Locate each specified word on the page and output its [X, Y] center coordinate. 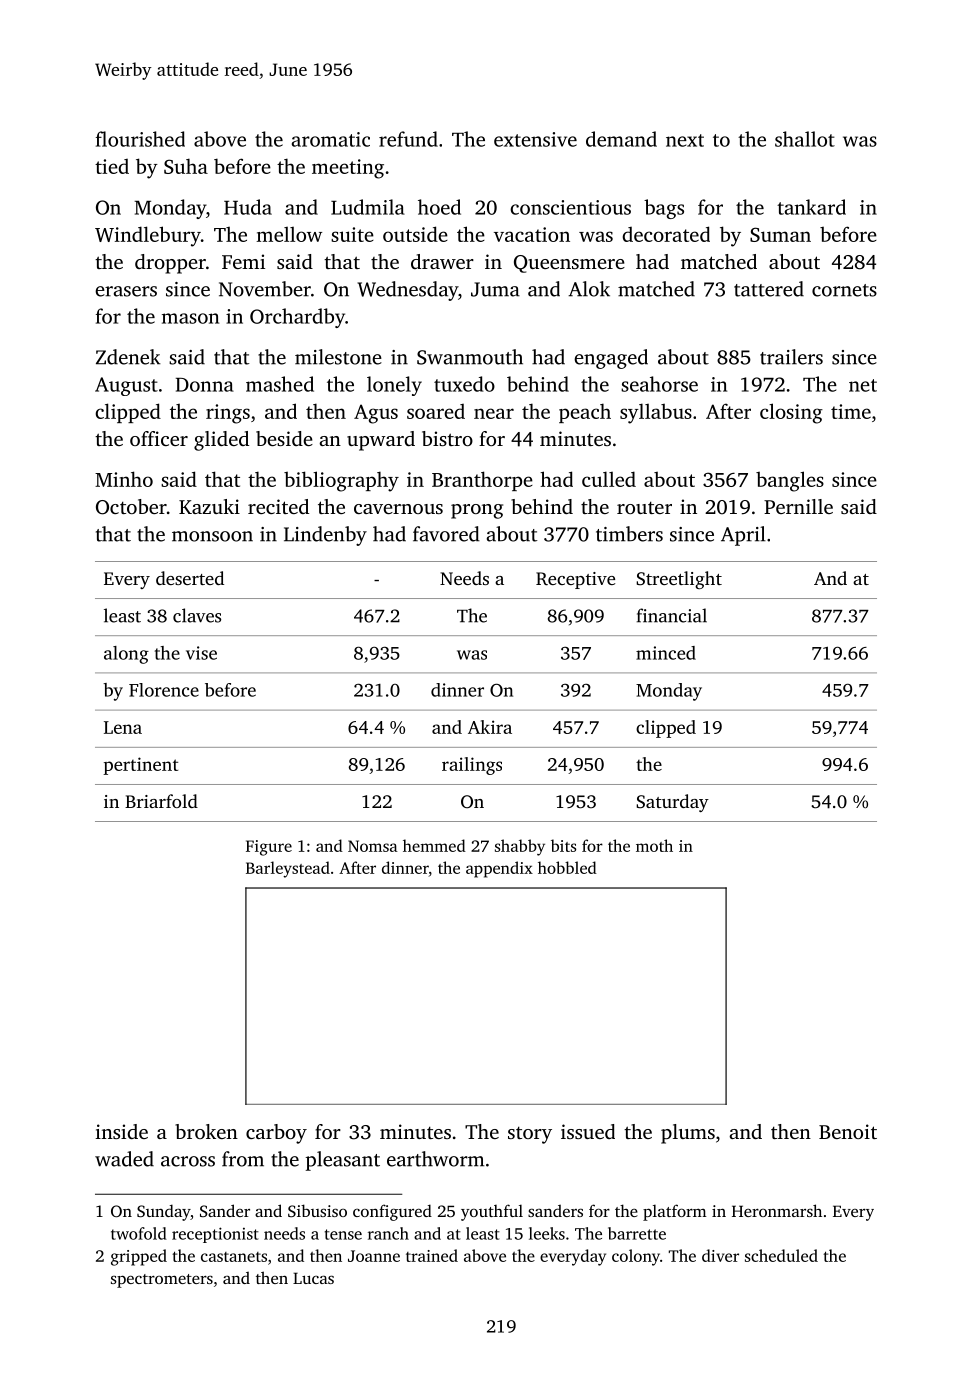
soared [436, 411]
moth [654, 845]
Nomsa [373, 846]
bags [664, 209]
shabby [520, 847]
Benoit [848, 1131]
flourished [140, 139]
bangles [790, 481]
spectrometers [162, 1281]
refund [408, 139]
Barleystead [288, 869]
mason [190, 318]
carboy [276, 1134]
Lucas [313, 1278]
